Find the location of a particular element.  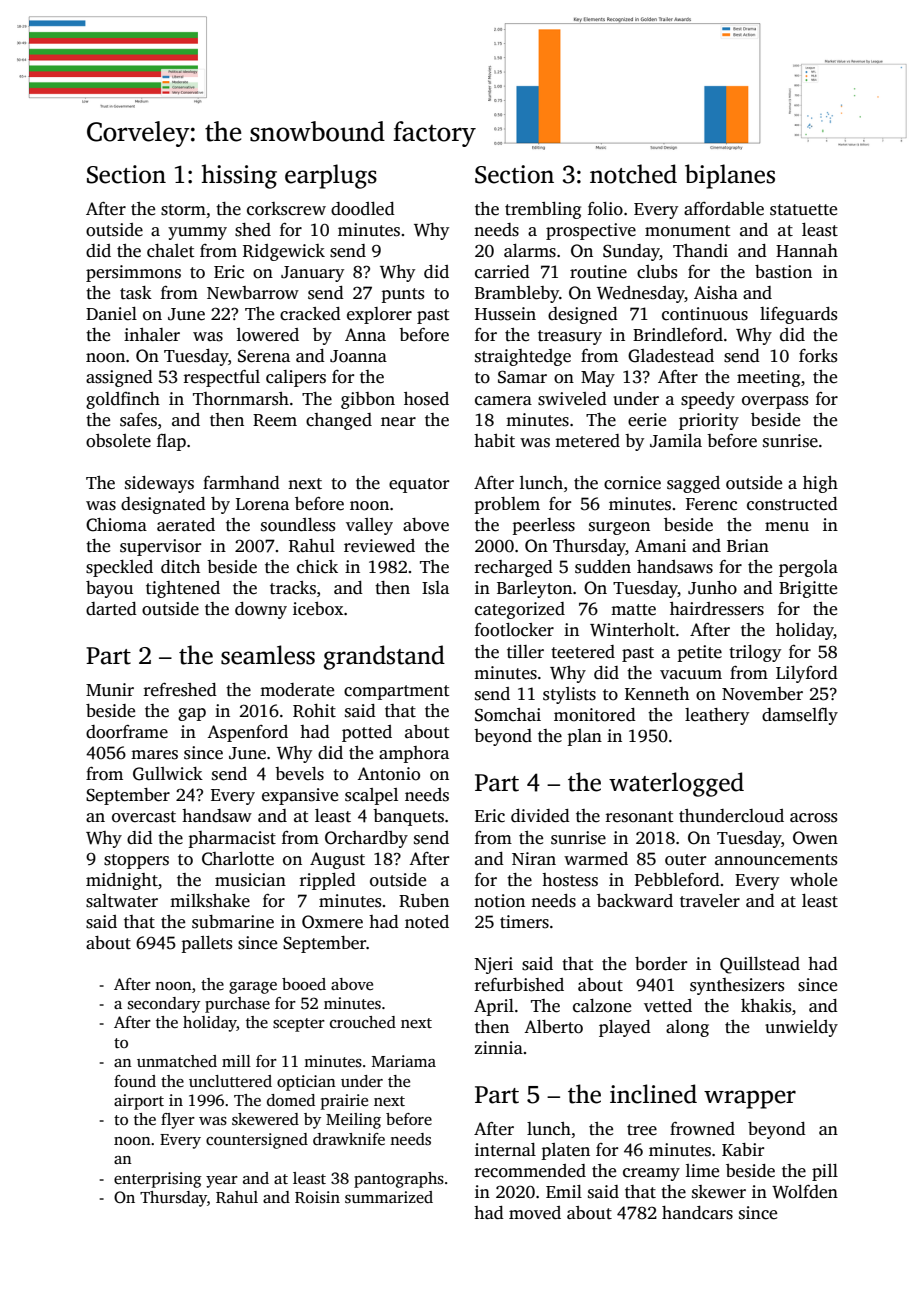

punts is located at coordinates (402, 295).
